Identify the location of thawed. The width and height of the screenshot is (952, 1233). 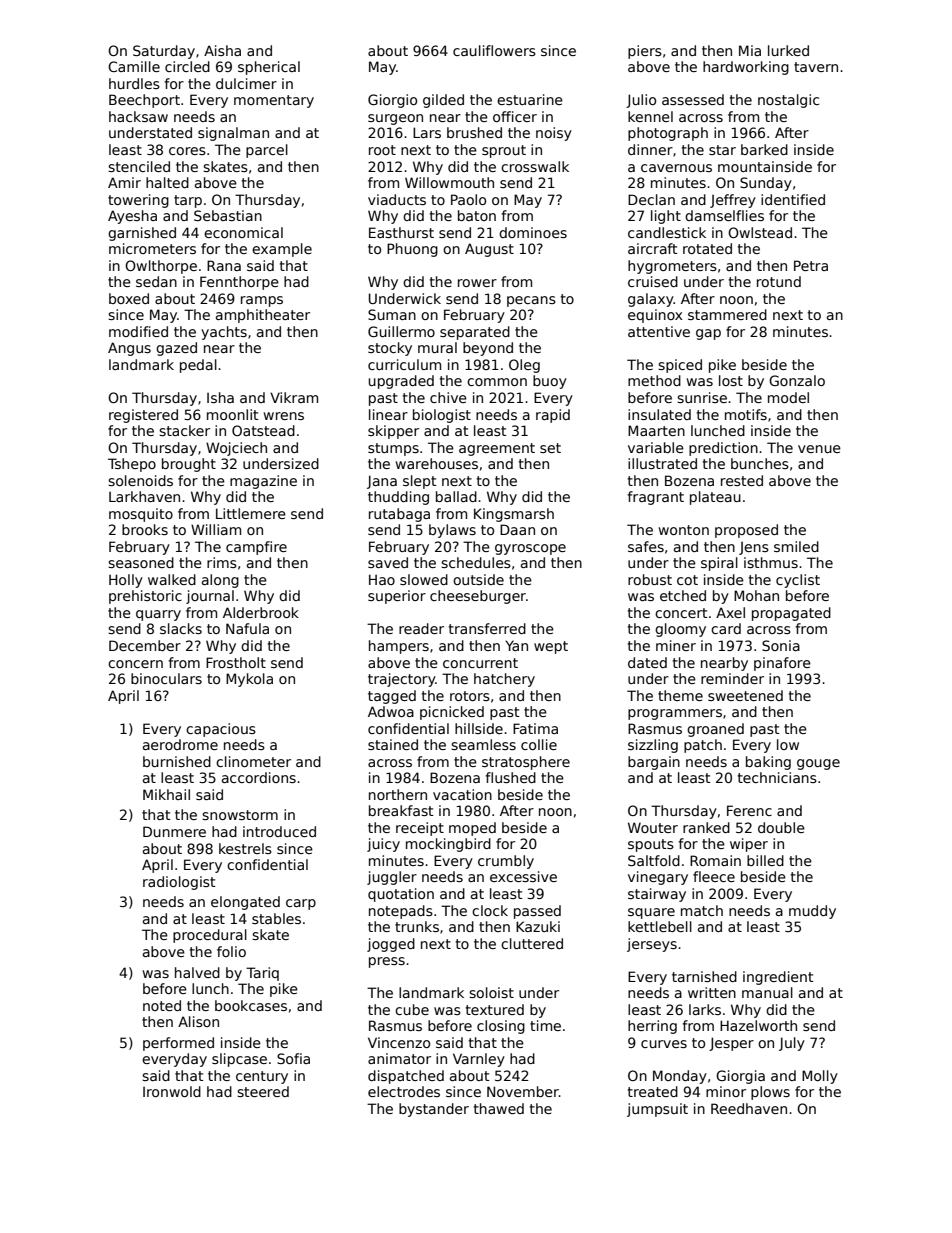
(499, 1108).
